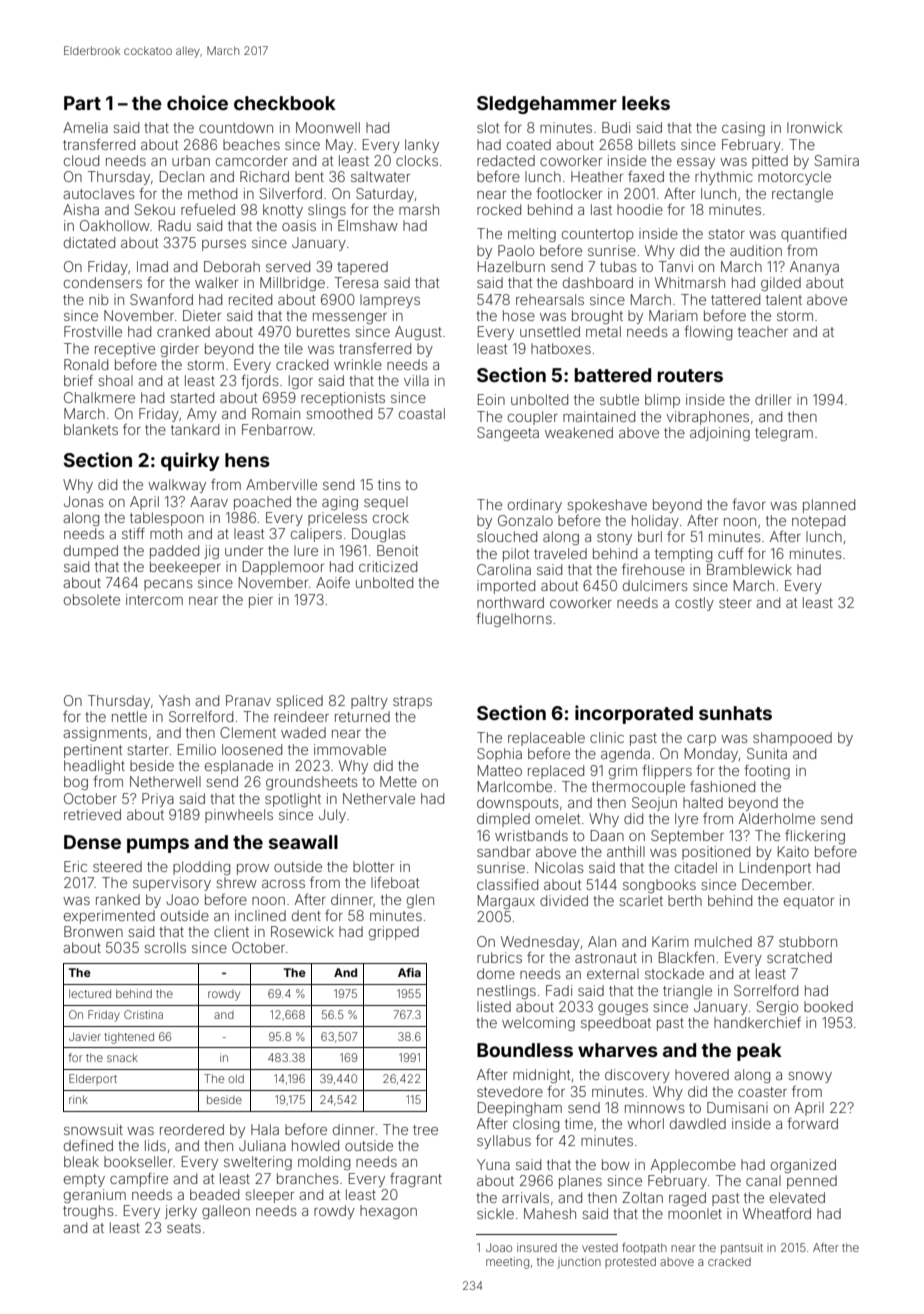 This screenshot has height=1314, width=924. I want to click on northward, so click(510, 602).
